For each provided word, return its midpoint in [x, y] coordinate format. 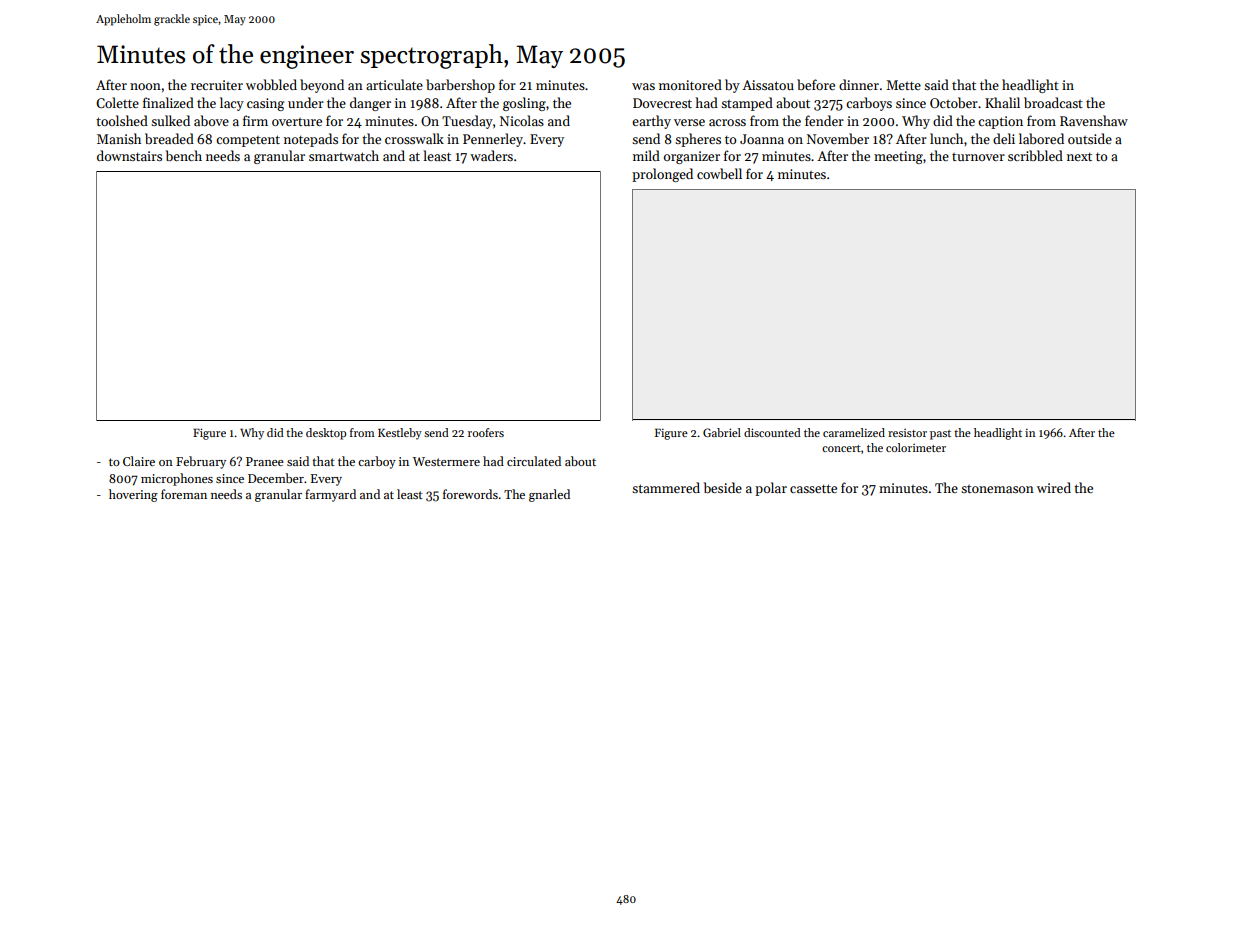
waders [491, 155]
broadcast [1053, 102]
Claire [139, 461]
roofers [486, 432]
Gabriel [722, 432]
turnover [978, 157]
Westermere [446, 461]
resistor [907, 433]
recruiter [217, 85]
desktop [326, 434]
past [940, 435]
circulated [534, 461]
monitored [690, 84]
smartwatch [344, 155]
